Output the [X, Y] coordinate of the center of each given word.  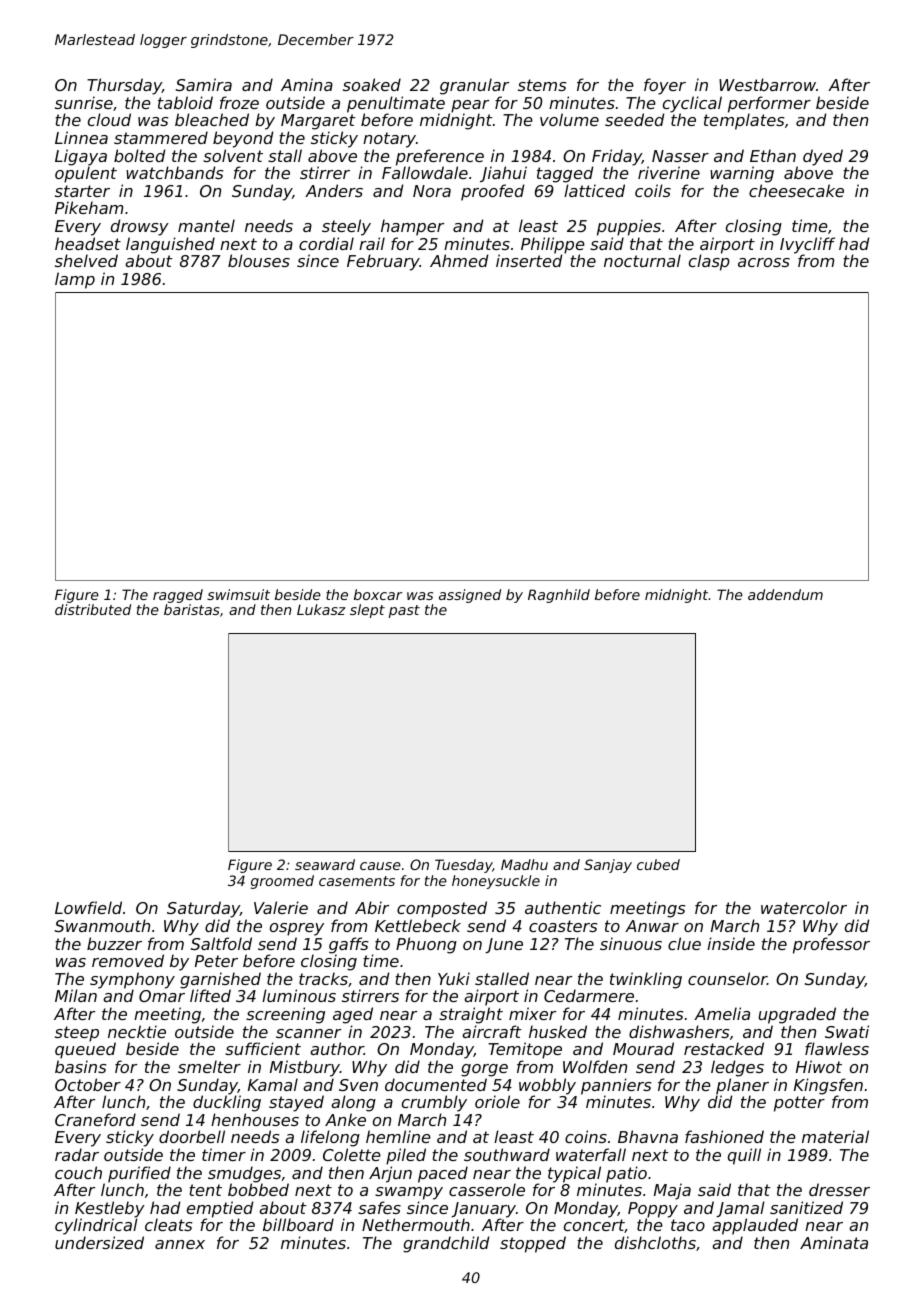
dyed [823, 157]
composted [442, 909]
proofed [492, 192]
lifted [210, 996]
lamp [75, 280]
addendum [785, 594]
